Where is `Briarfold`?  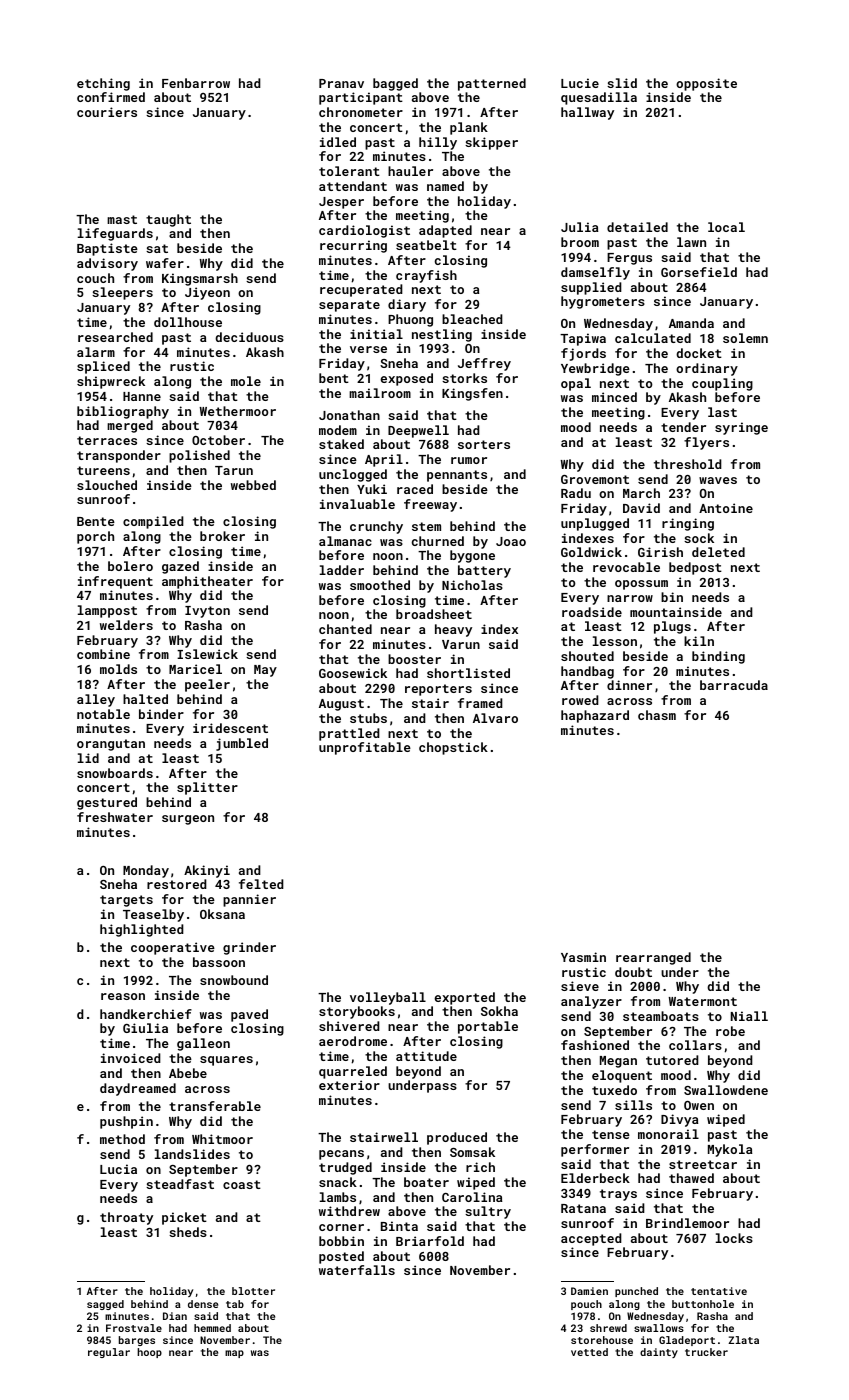 Briarfold is located at coordinates (430, 1241).
